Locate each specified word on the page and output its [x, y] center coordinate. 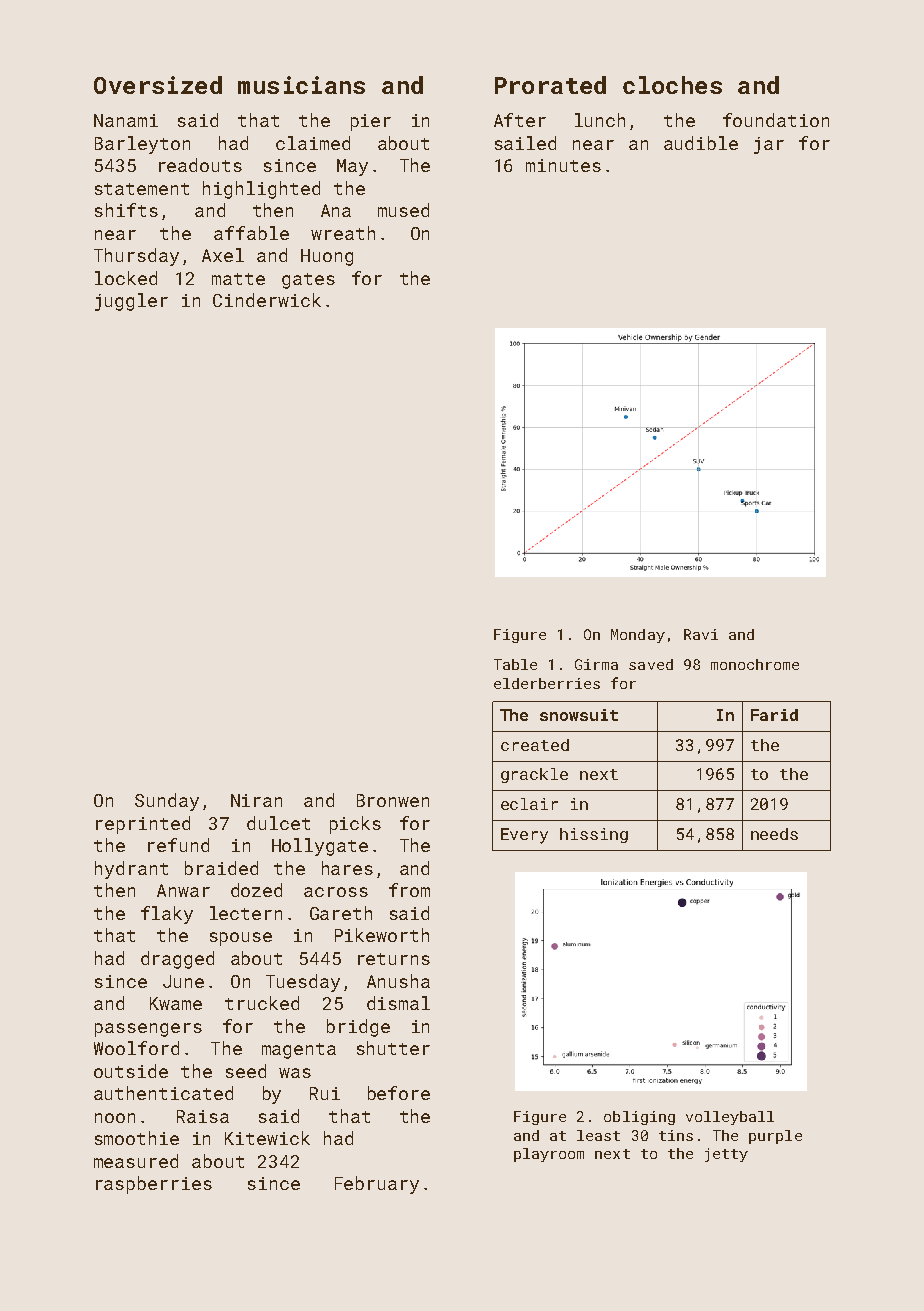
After [520, 120]
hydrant [131, 870]
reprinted [143, 825]
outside [131, 1071]
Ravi [701, 634]
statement [142, 189]
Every [524, 836]
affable [251, 233]
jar [769, 145]
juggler [131, 302]
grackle [534, 775]
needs [774, 834]
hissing [594, 835]
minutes [563, 165]
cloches [672, 85]
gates [308, 281]
